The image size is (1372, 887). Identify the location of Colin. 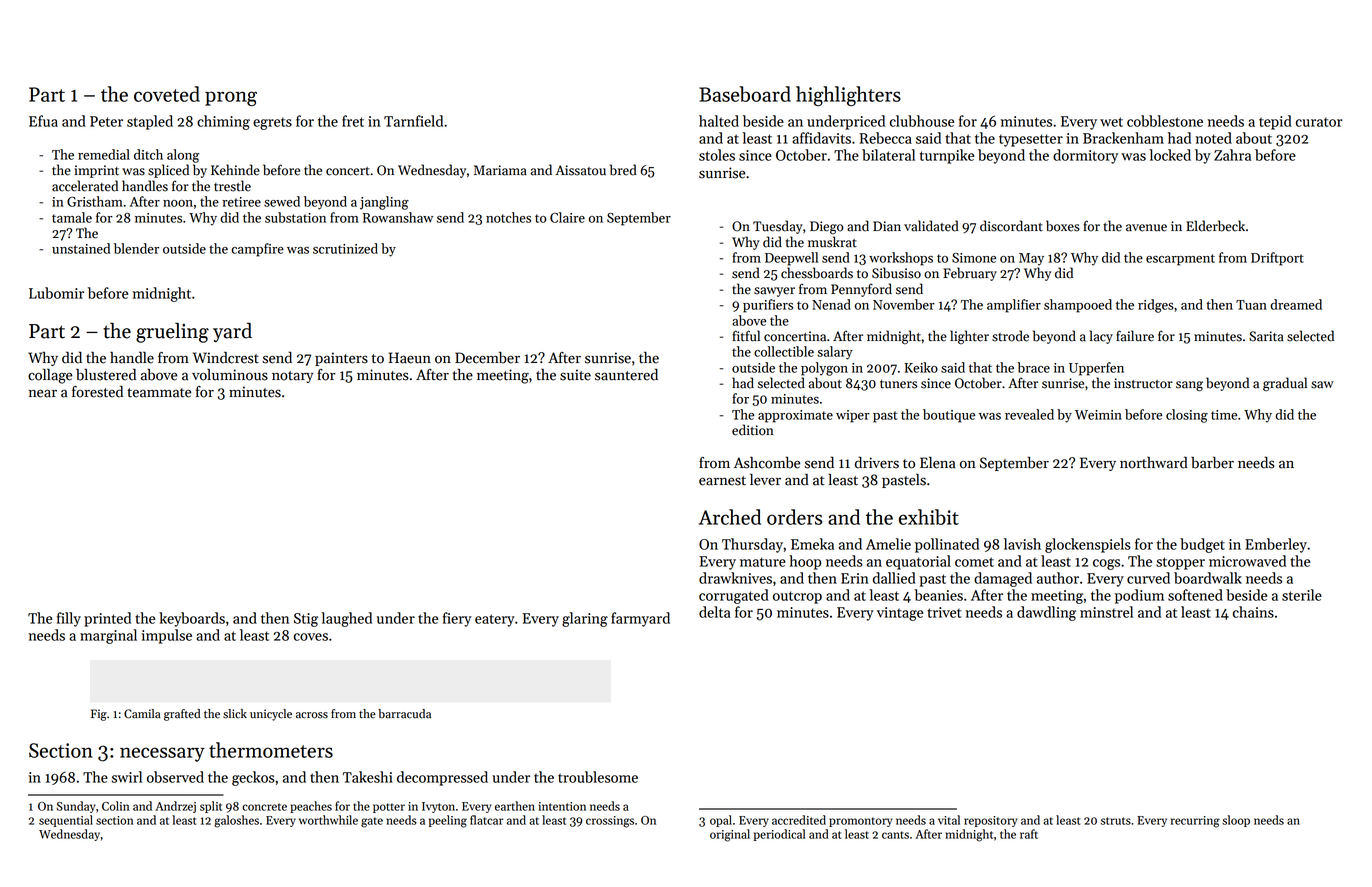
(115, 806).
